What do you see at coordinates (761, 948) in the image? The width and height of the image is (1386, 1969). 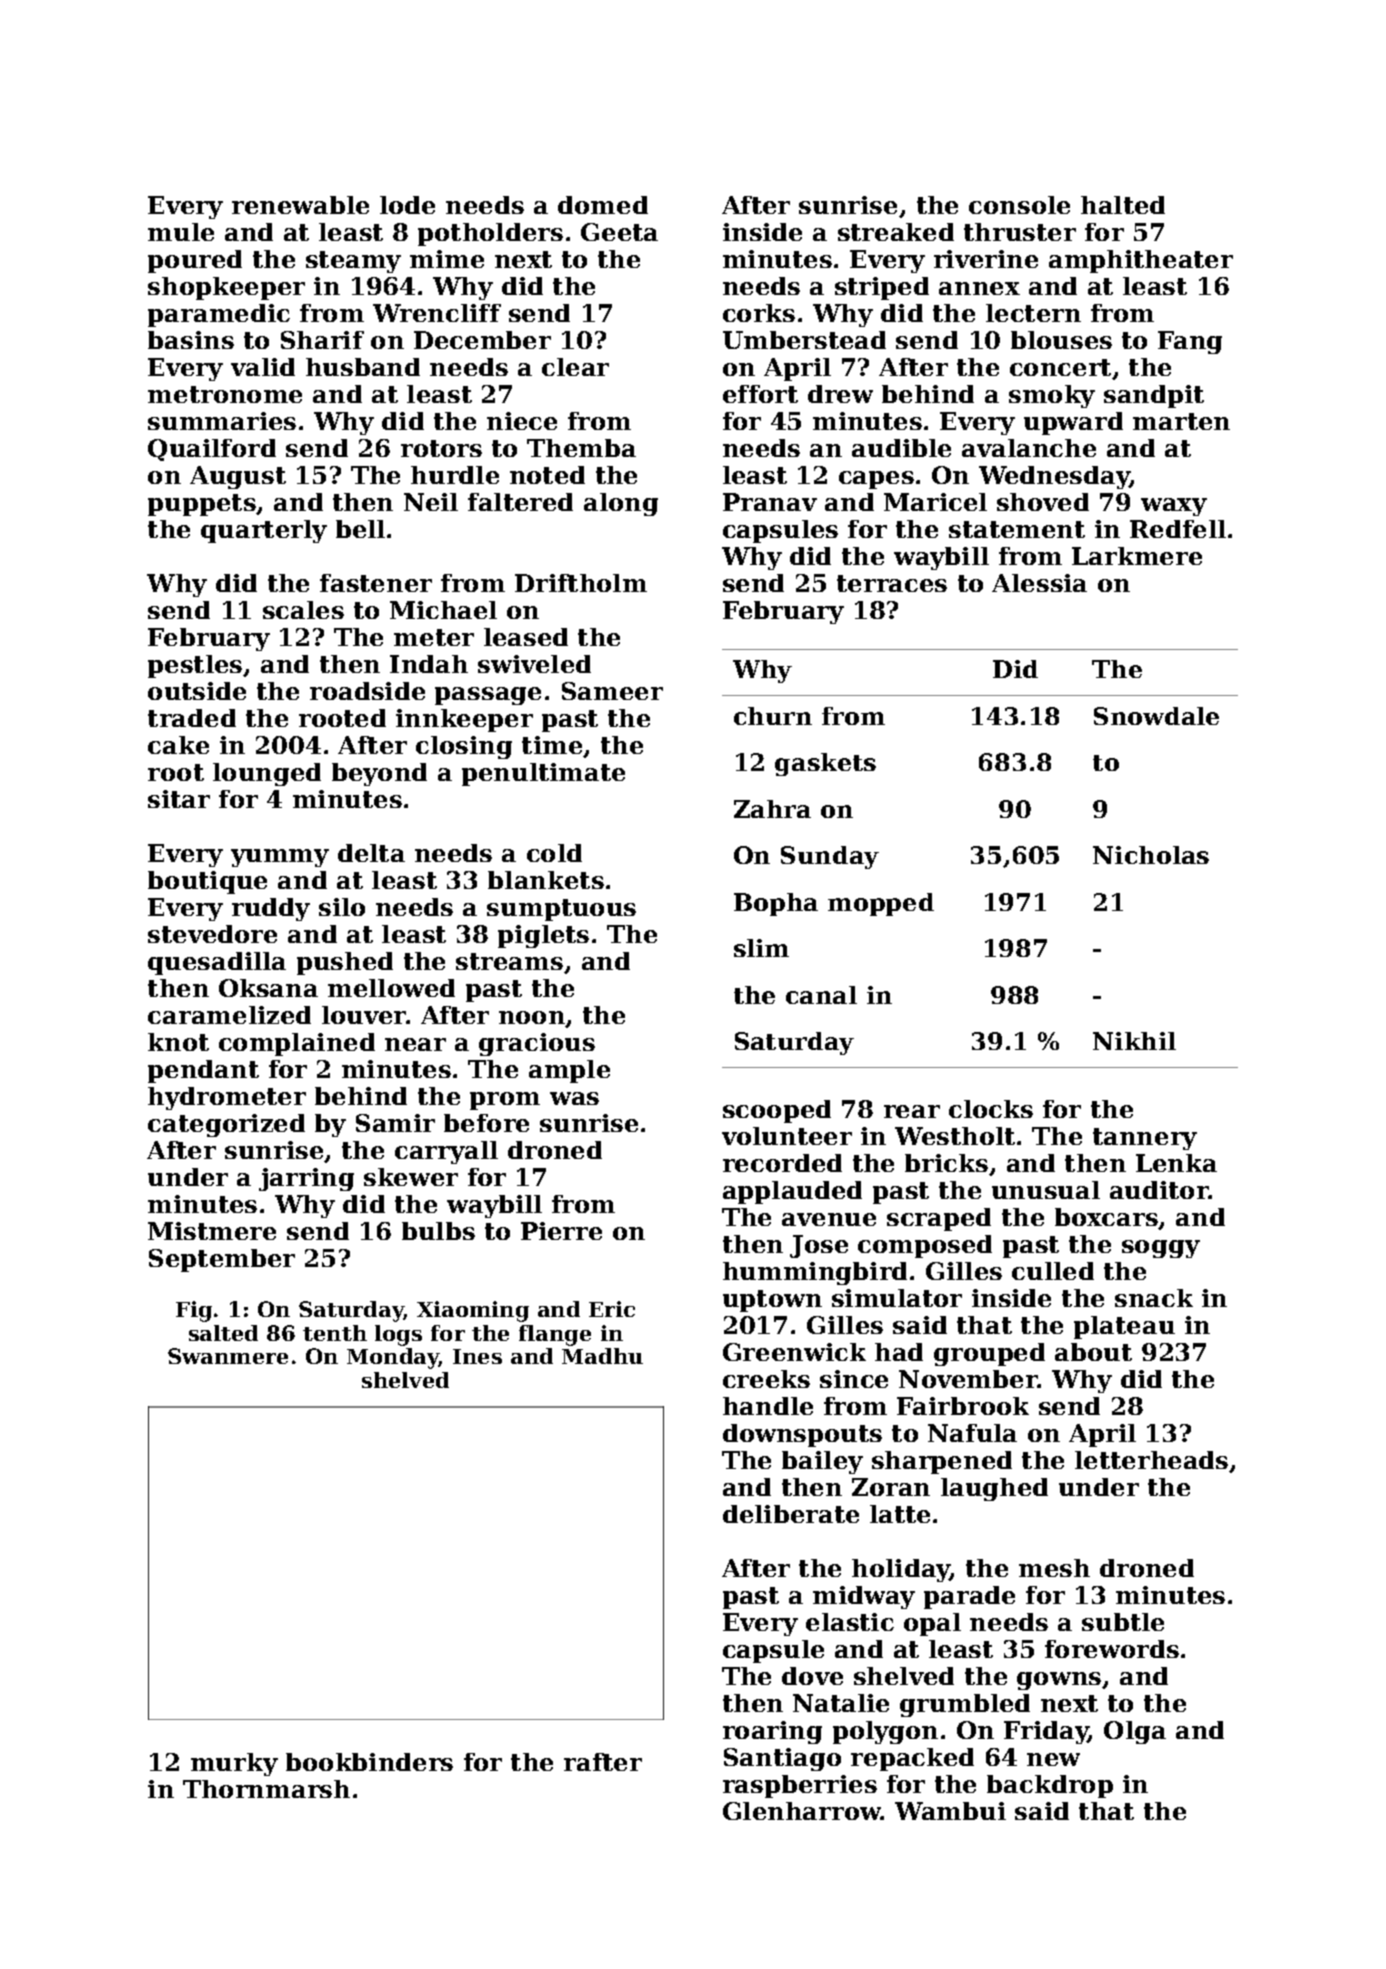 I see `slim` at bounding box center [761, 948].
